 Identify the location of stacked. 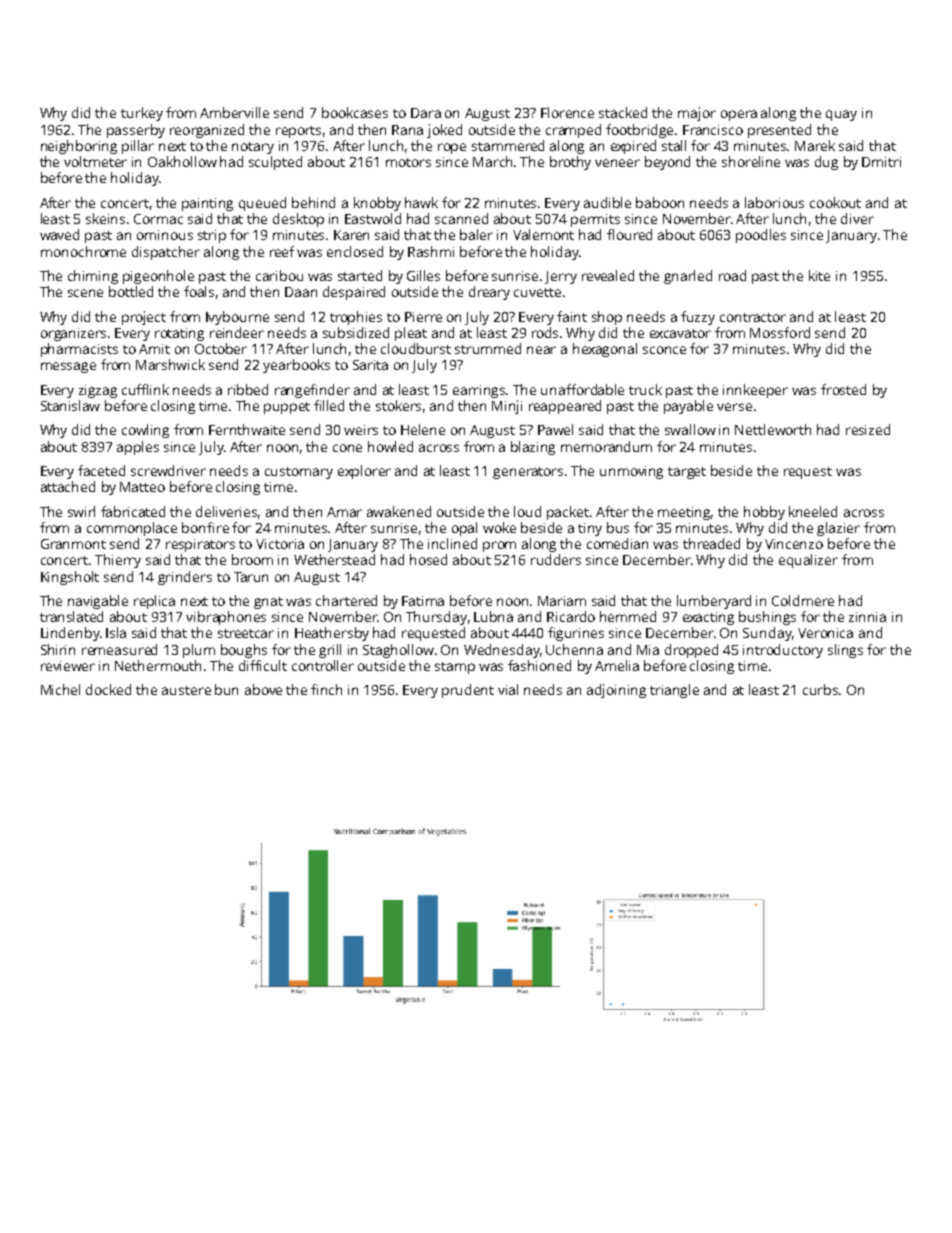
(623, 112).
